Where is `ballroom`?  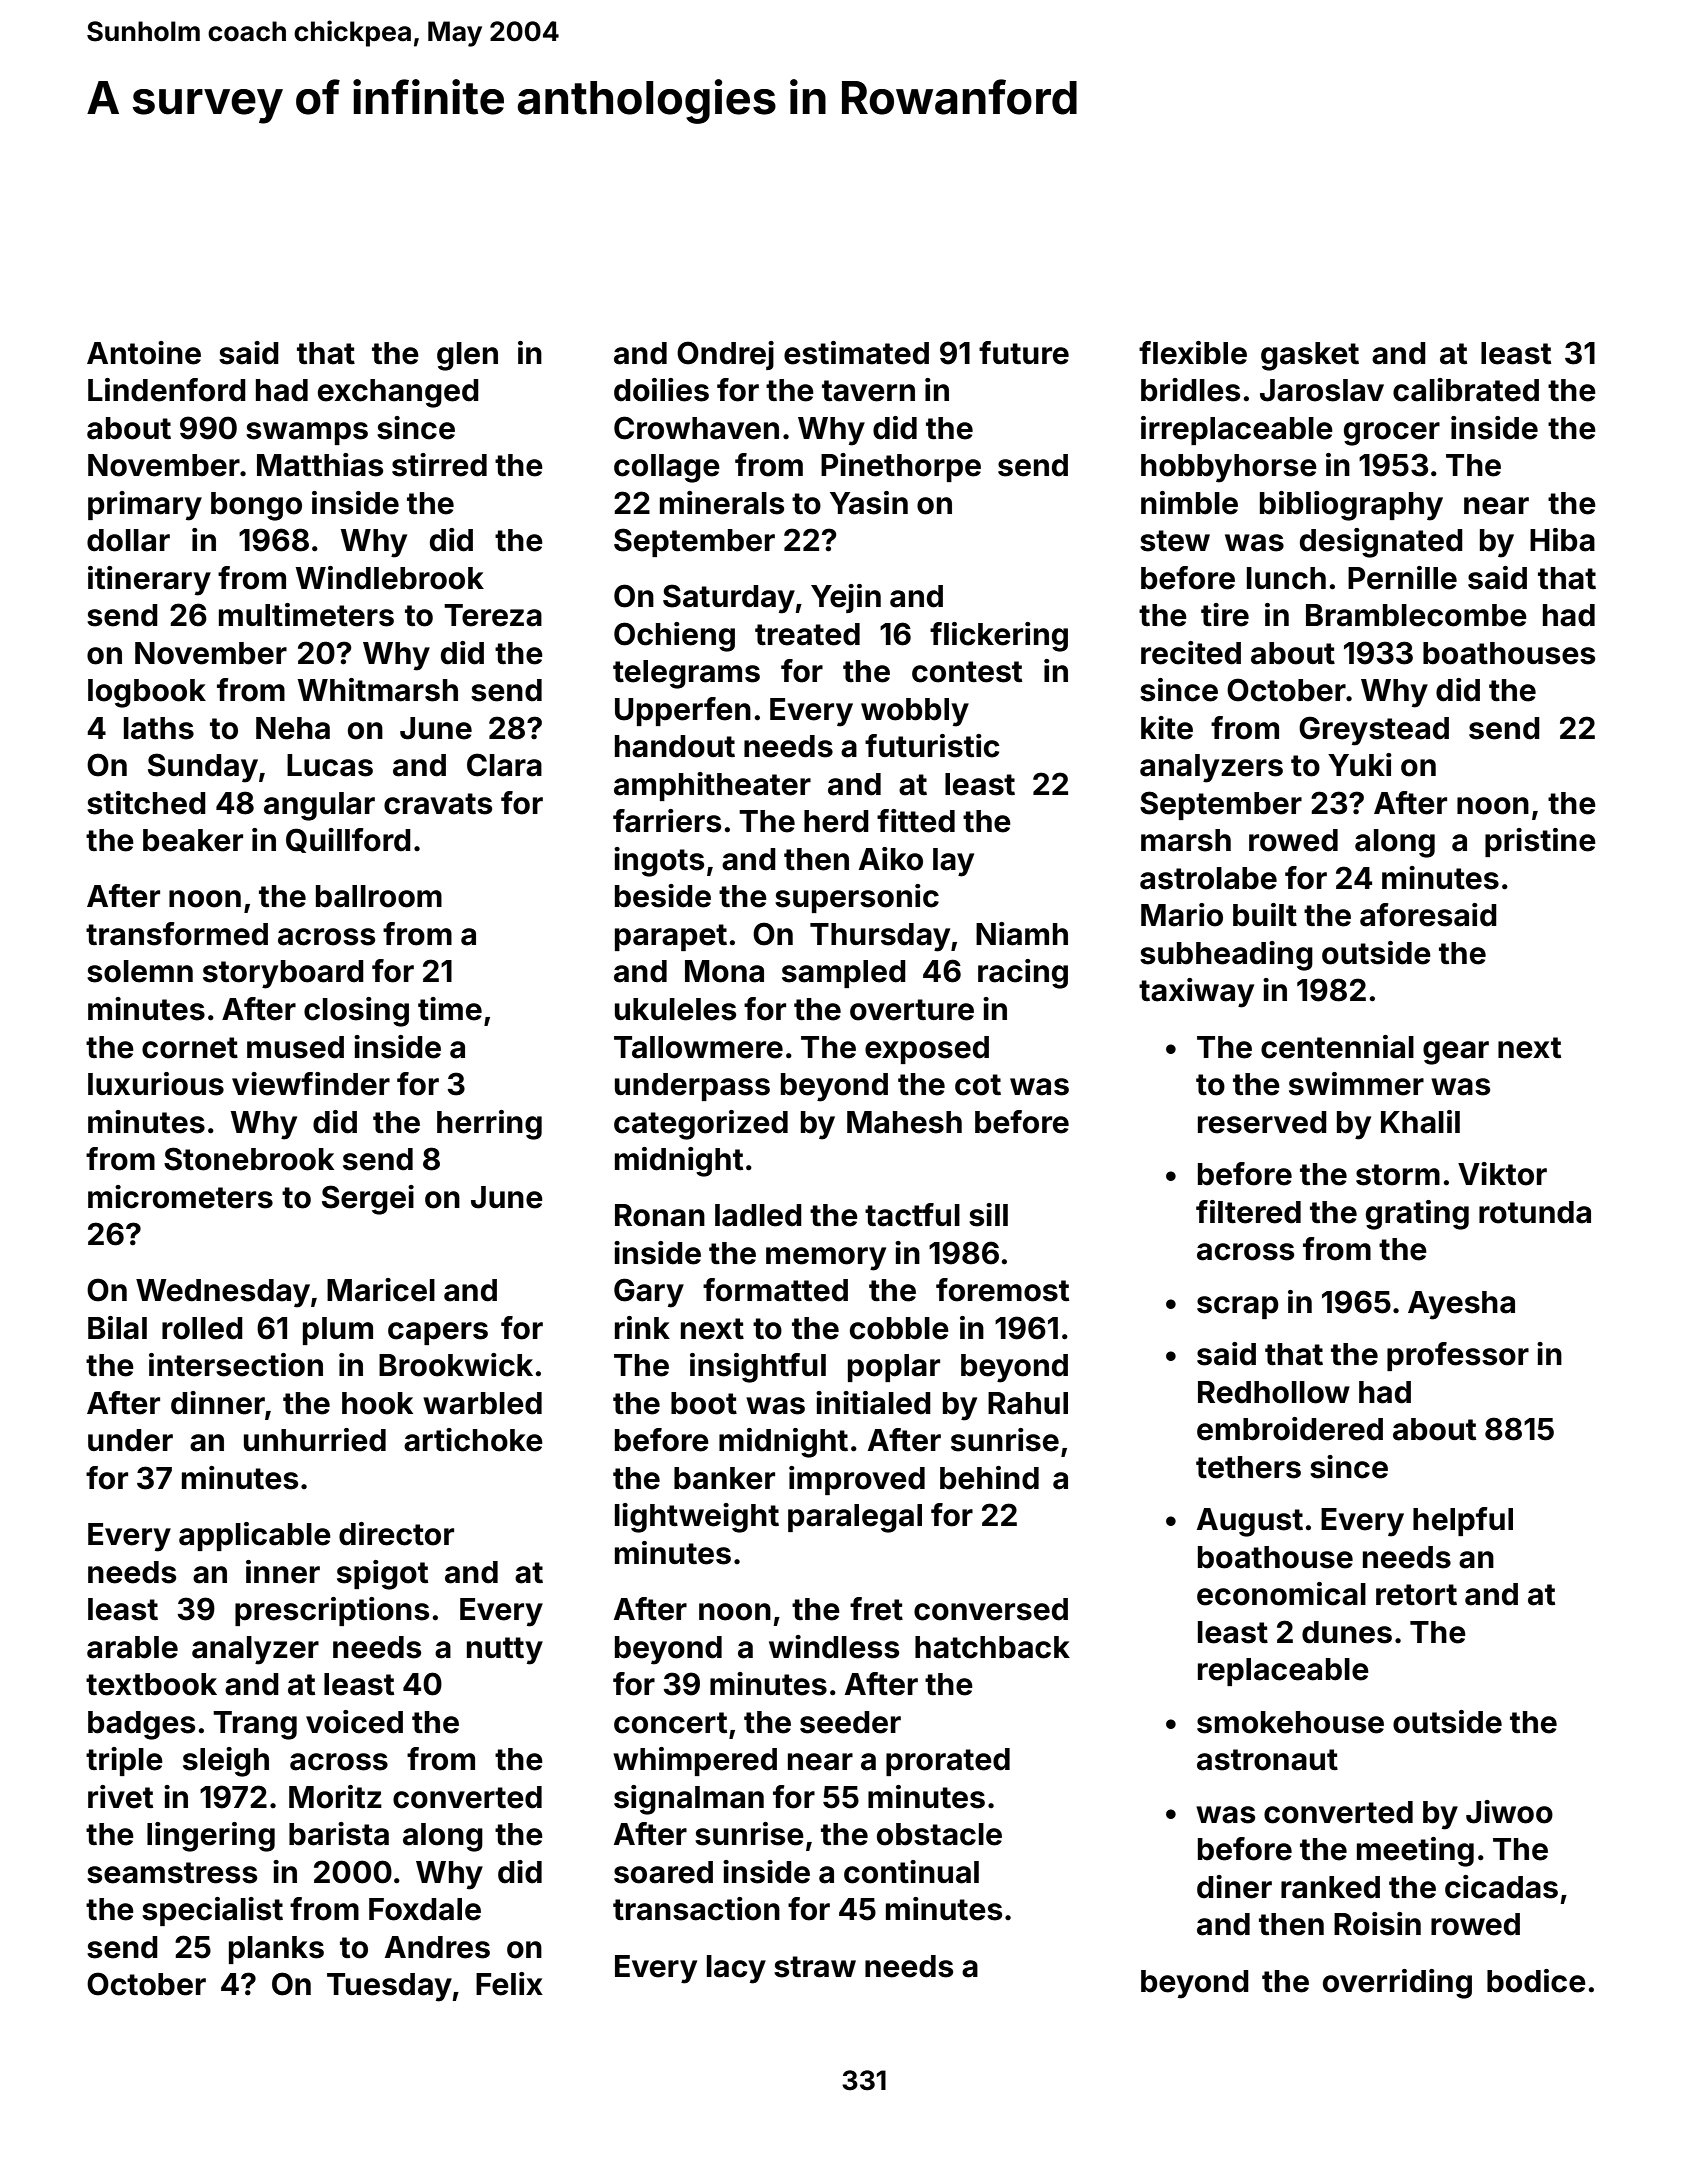
ballroom is located at coordinates (379, 896).
